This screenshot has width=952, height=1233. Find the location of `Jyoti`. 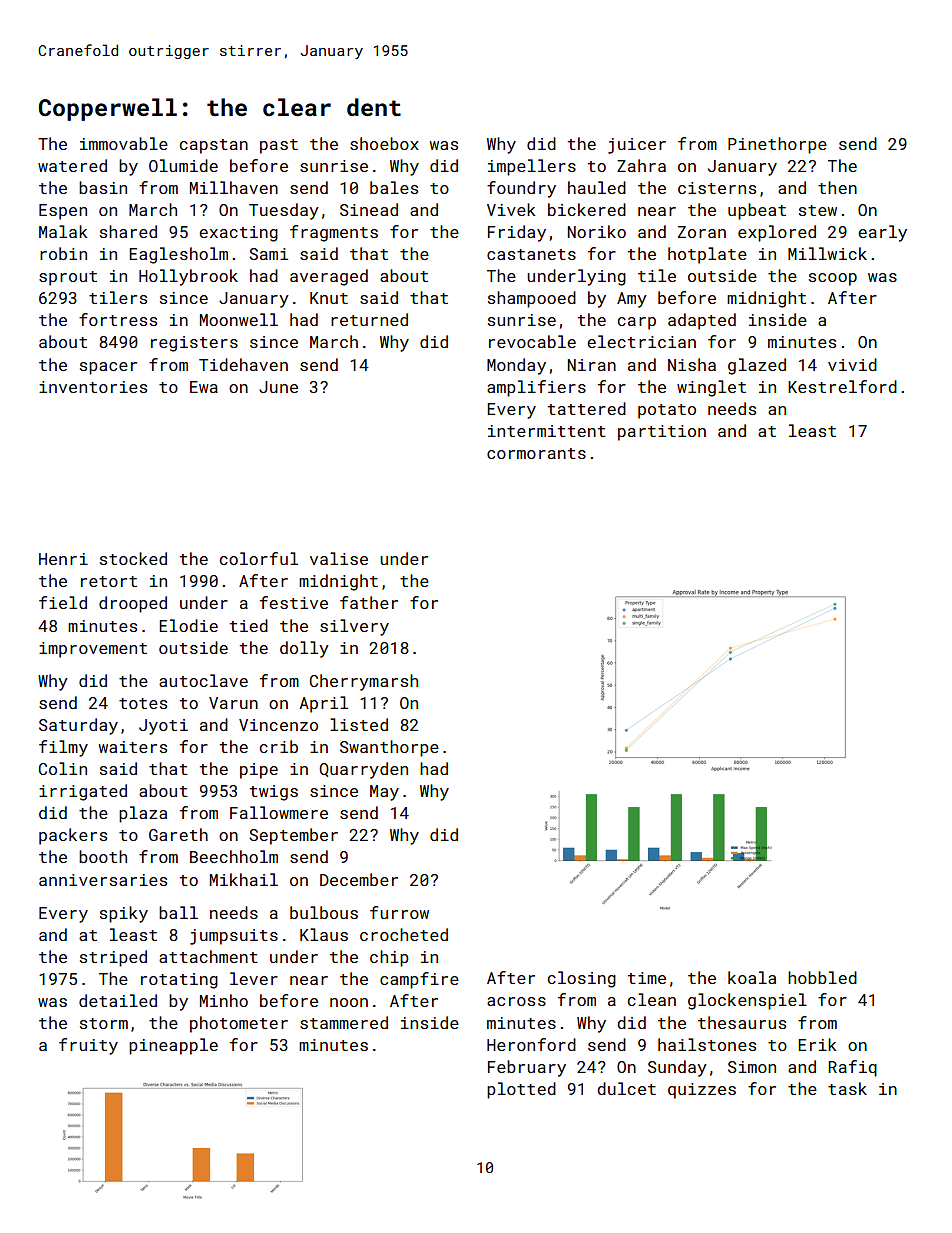

Jyoti is located at coordinates (163, 727).
